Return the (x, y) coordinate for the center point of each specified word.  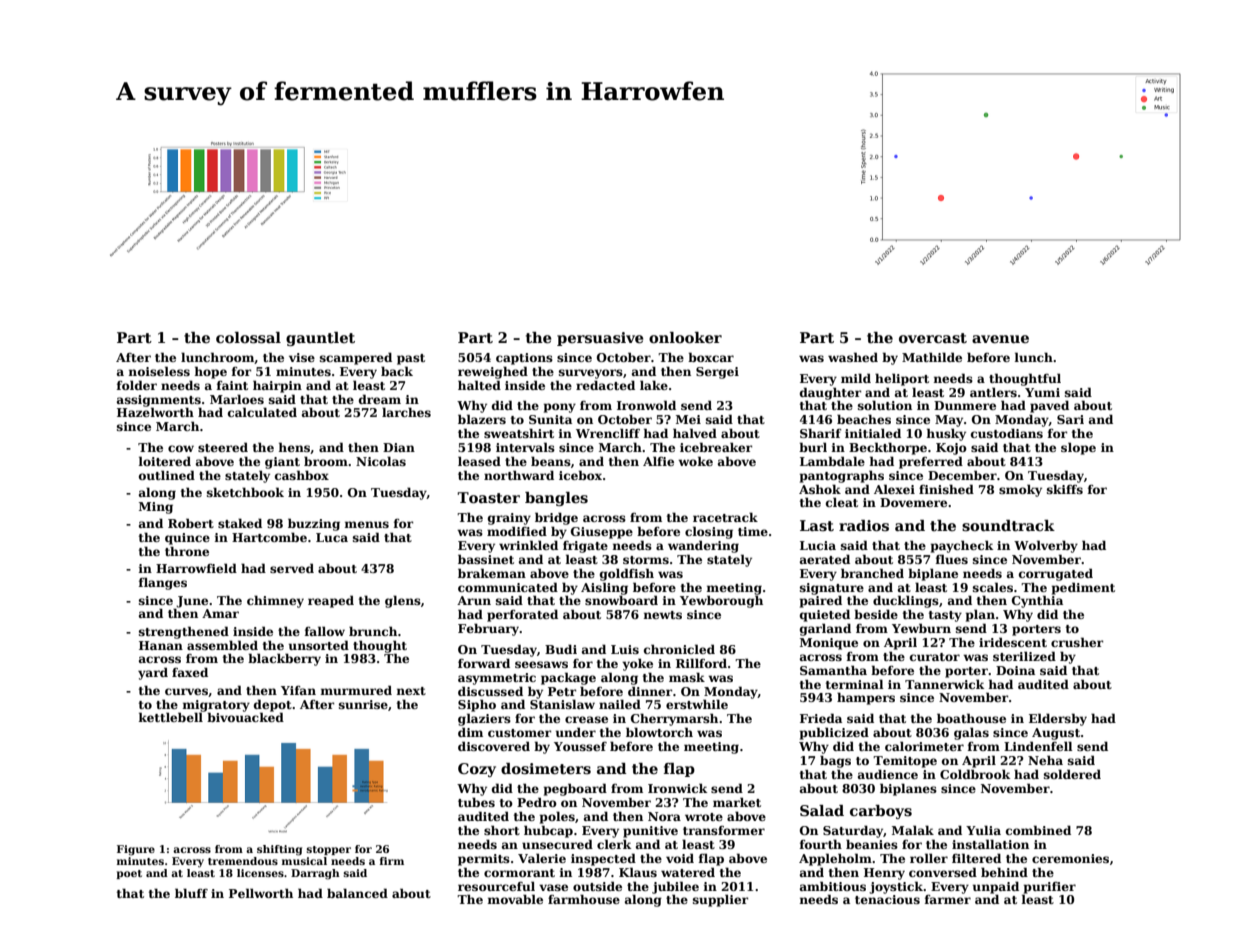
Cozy (477, 770)
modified (517, 531)
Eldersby (1058, 719)
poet (129, 874)
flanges (162, 583)
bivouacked (245, 717)
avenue (1000, 339)
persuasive (600, 339)
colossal (248, 338)
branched (872, 573)
